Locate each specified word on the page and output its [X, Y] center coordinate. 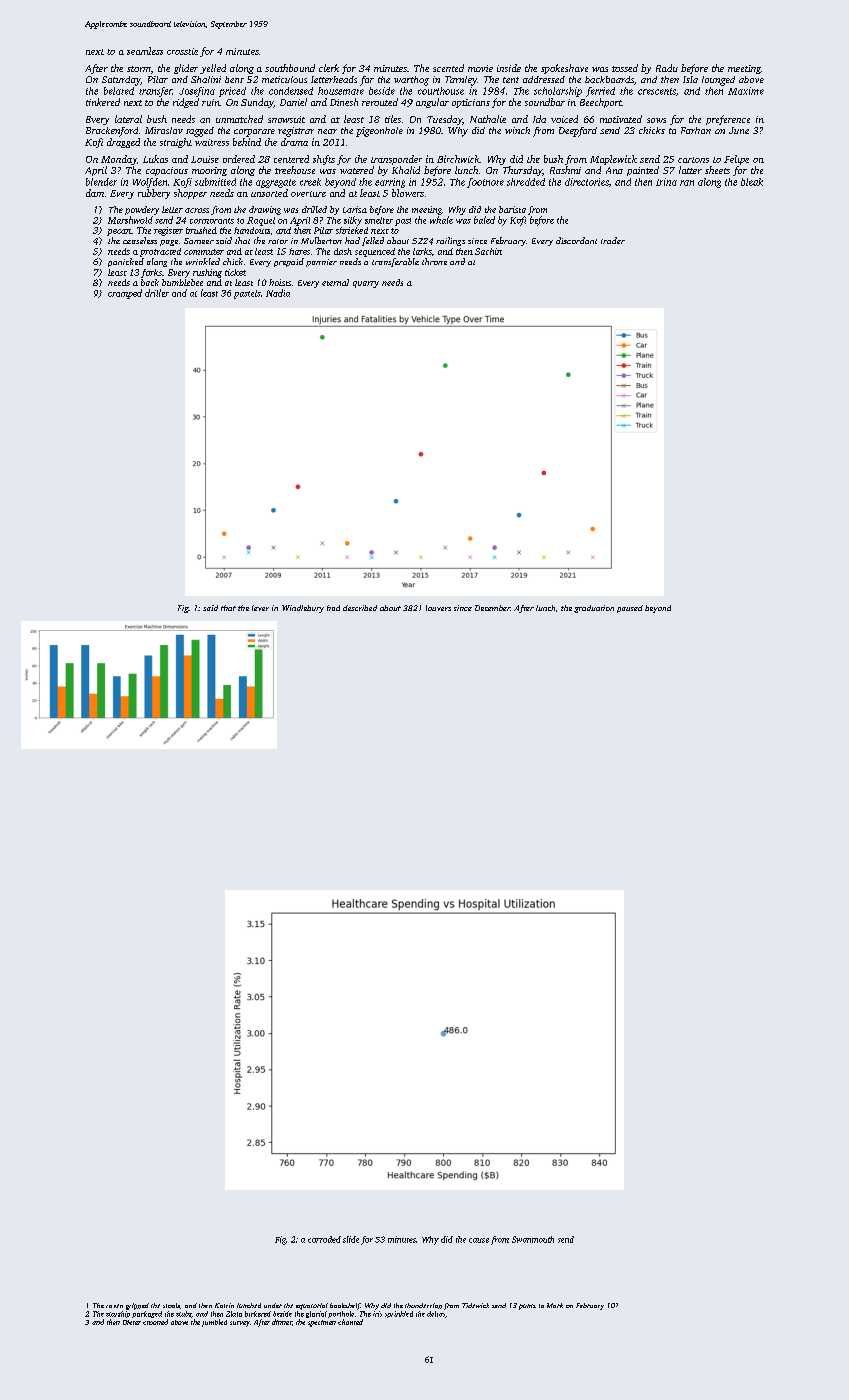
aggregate [276, 183]
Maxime [746, 91]
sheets [717, 170]
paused [630, 609]
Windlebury [303, 609]
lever [260, 608]
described [360, 608]
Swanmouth [533, 1239]
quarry [366, 284]
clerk [329, 68]
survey [240, 1324]
